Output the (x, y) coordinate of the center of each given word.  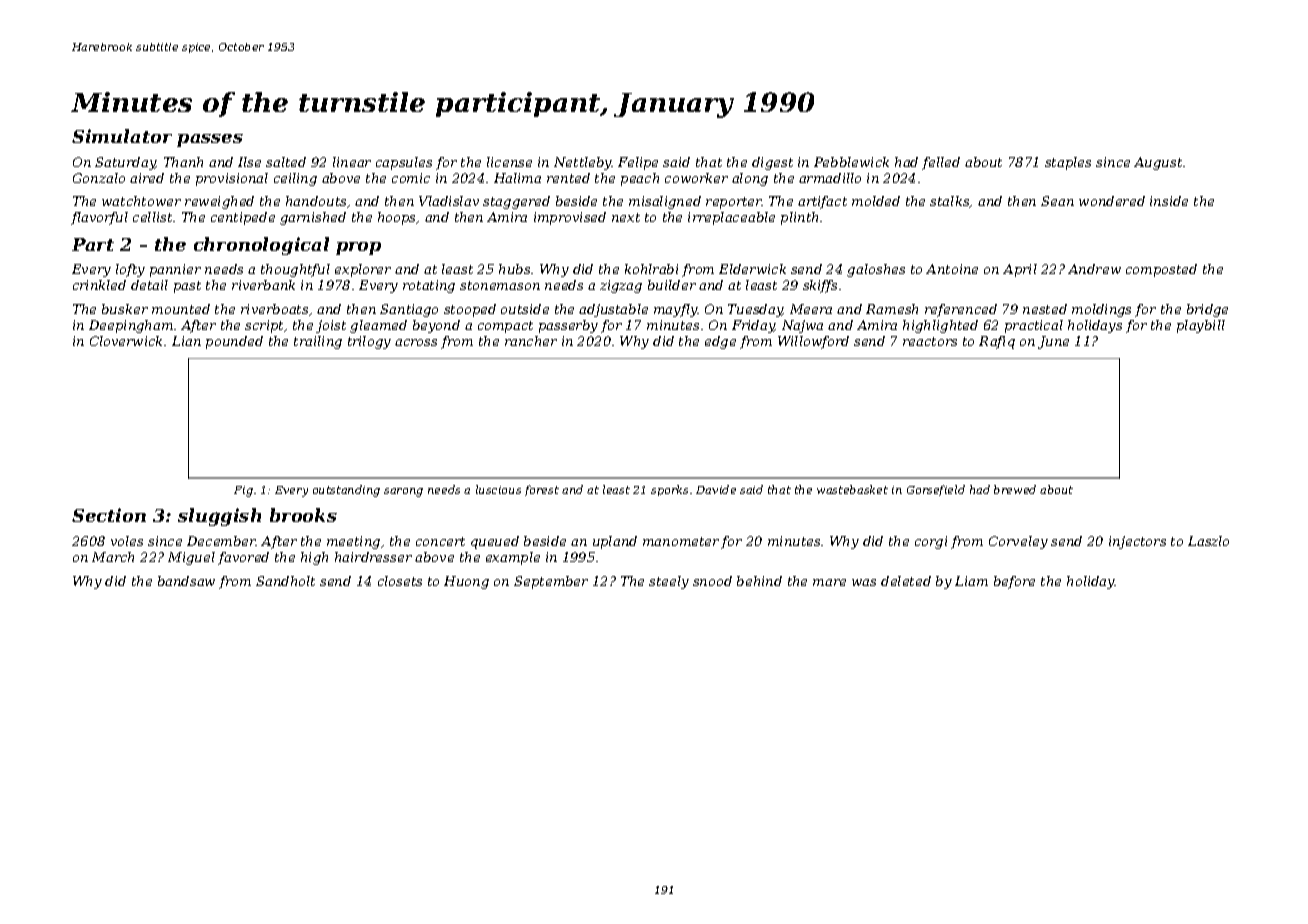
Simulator (122, 136)
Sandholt (285, 581)
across (416, 342)
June (1053, 342)
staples (1068, 163)
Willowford (813, 342)
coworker (696, 178)
